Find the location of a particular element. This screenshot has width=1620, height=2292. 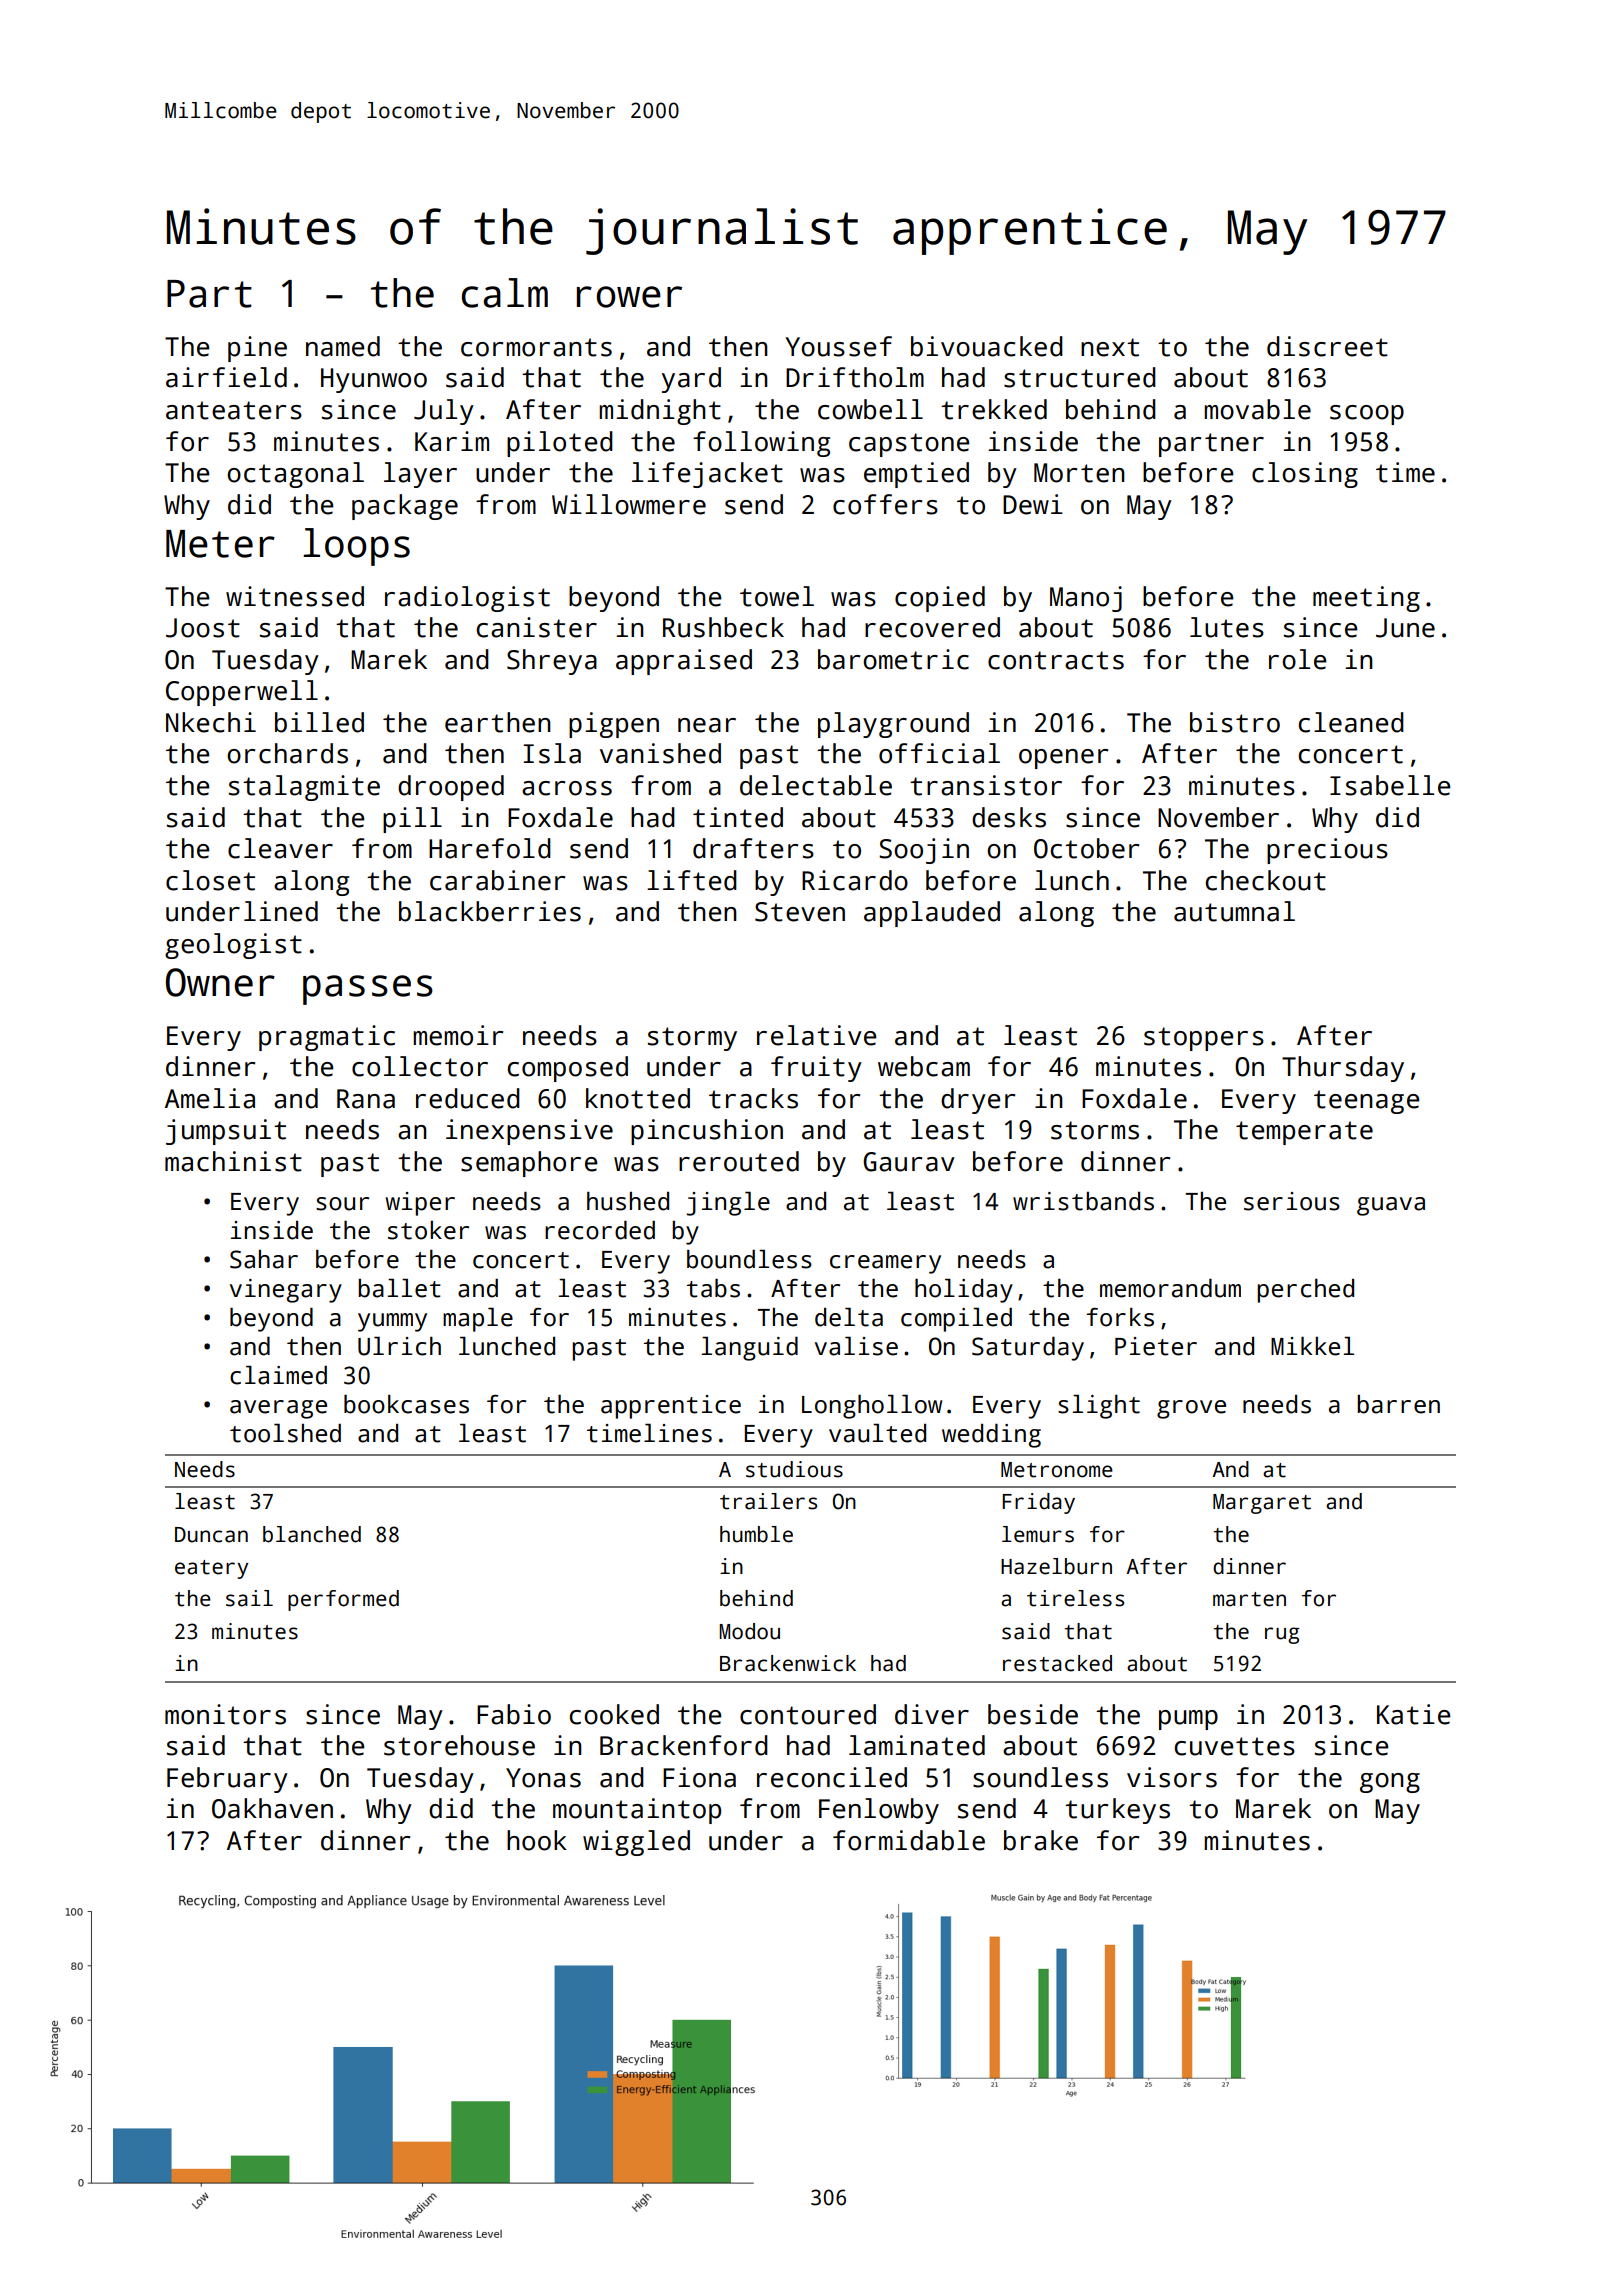

Oakhaven is located at coordinates (272, 1808).
